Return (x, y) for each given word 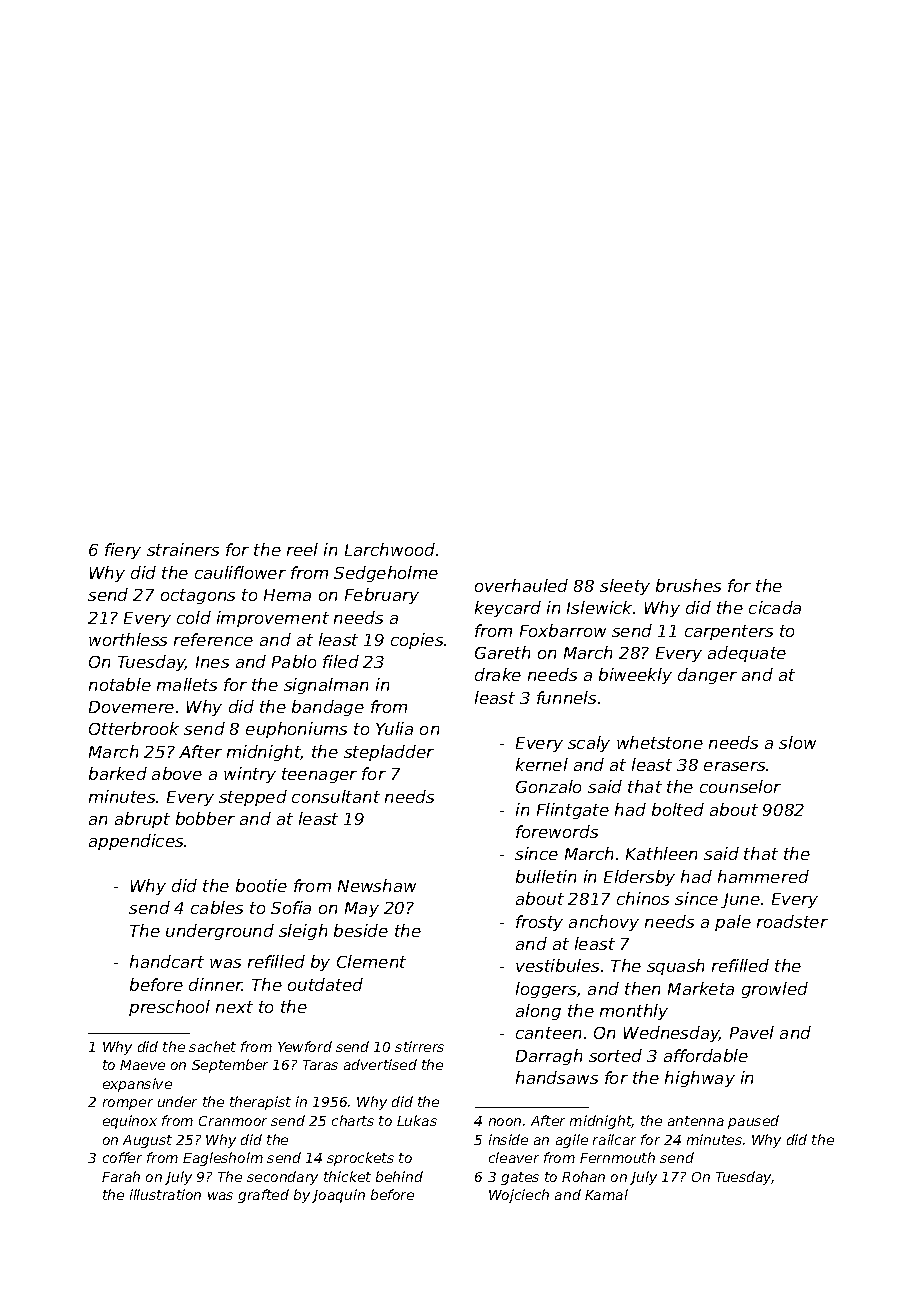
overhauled (521, 585)
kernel (542, 764)
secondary (282, 1178)
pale (733, 923)
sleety (625, 587)
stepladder (389, 753)
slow (797, 742)
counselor (740, 786)
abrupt (142, 820)
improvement (273, 619)
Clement (371, 961)
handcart (167, 961)
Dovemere (131, 707)
